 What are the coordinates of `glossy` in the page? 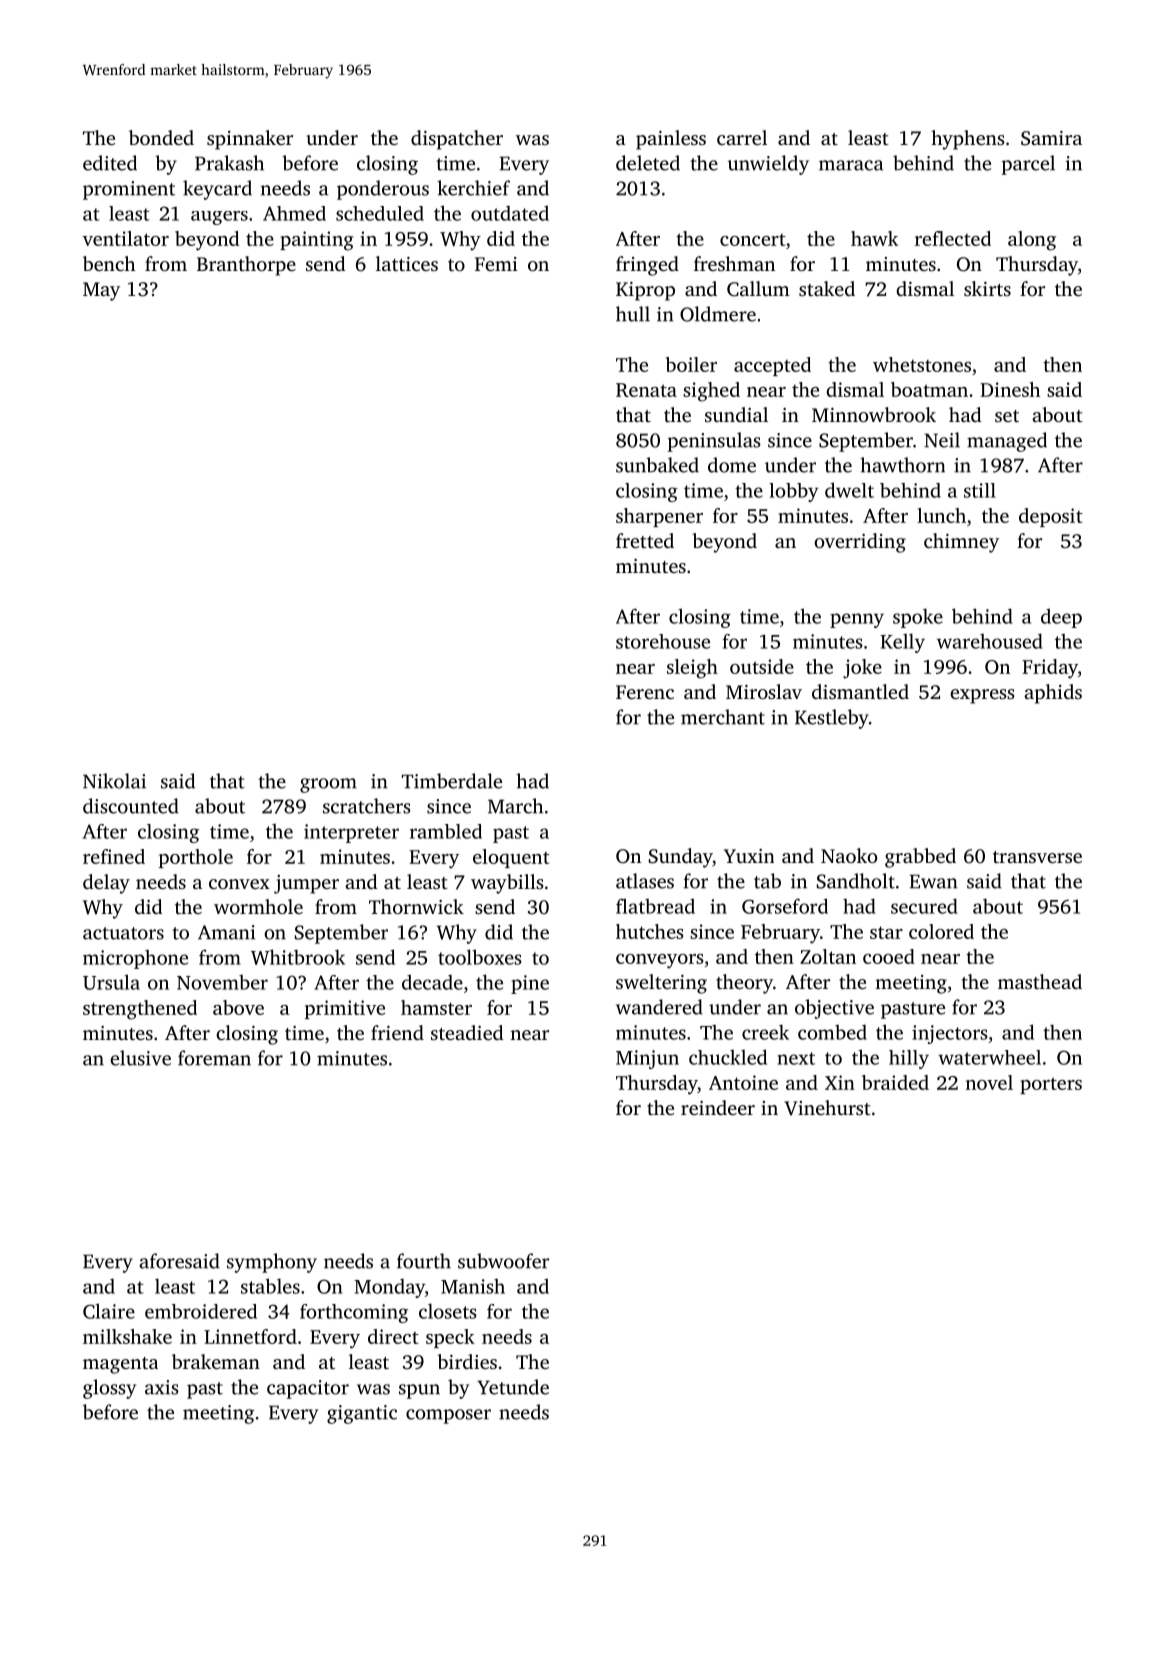 It's located at (109, 1389).
